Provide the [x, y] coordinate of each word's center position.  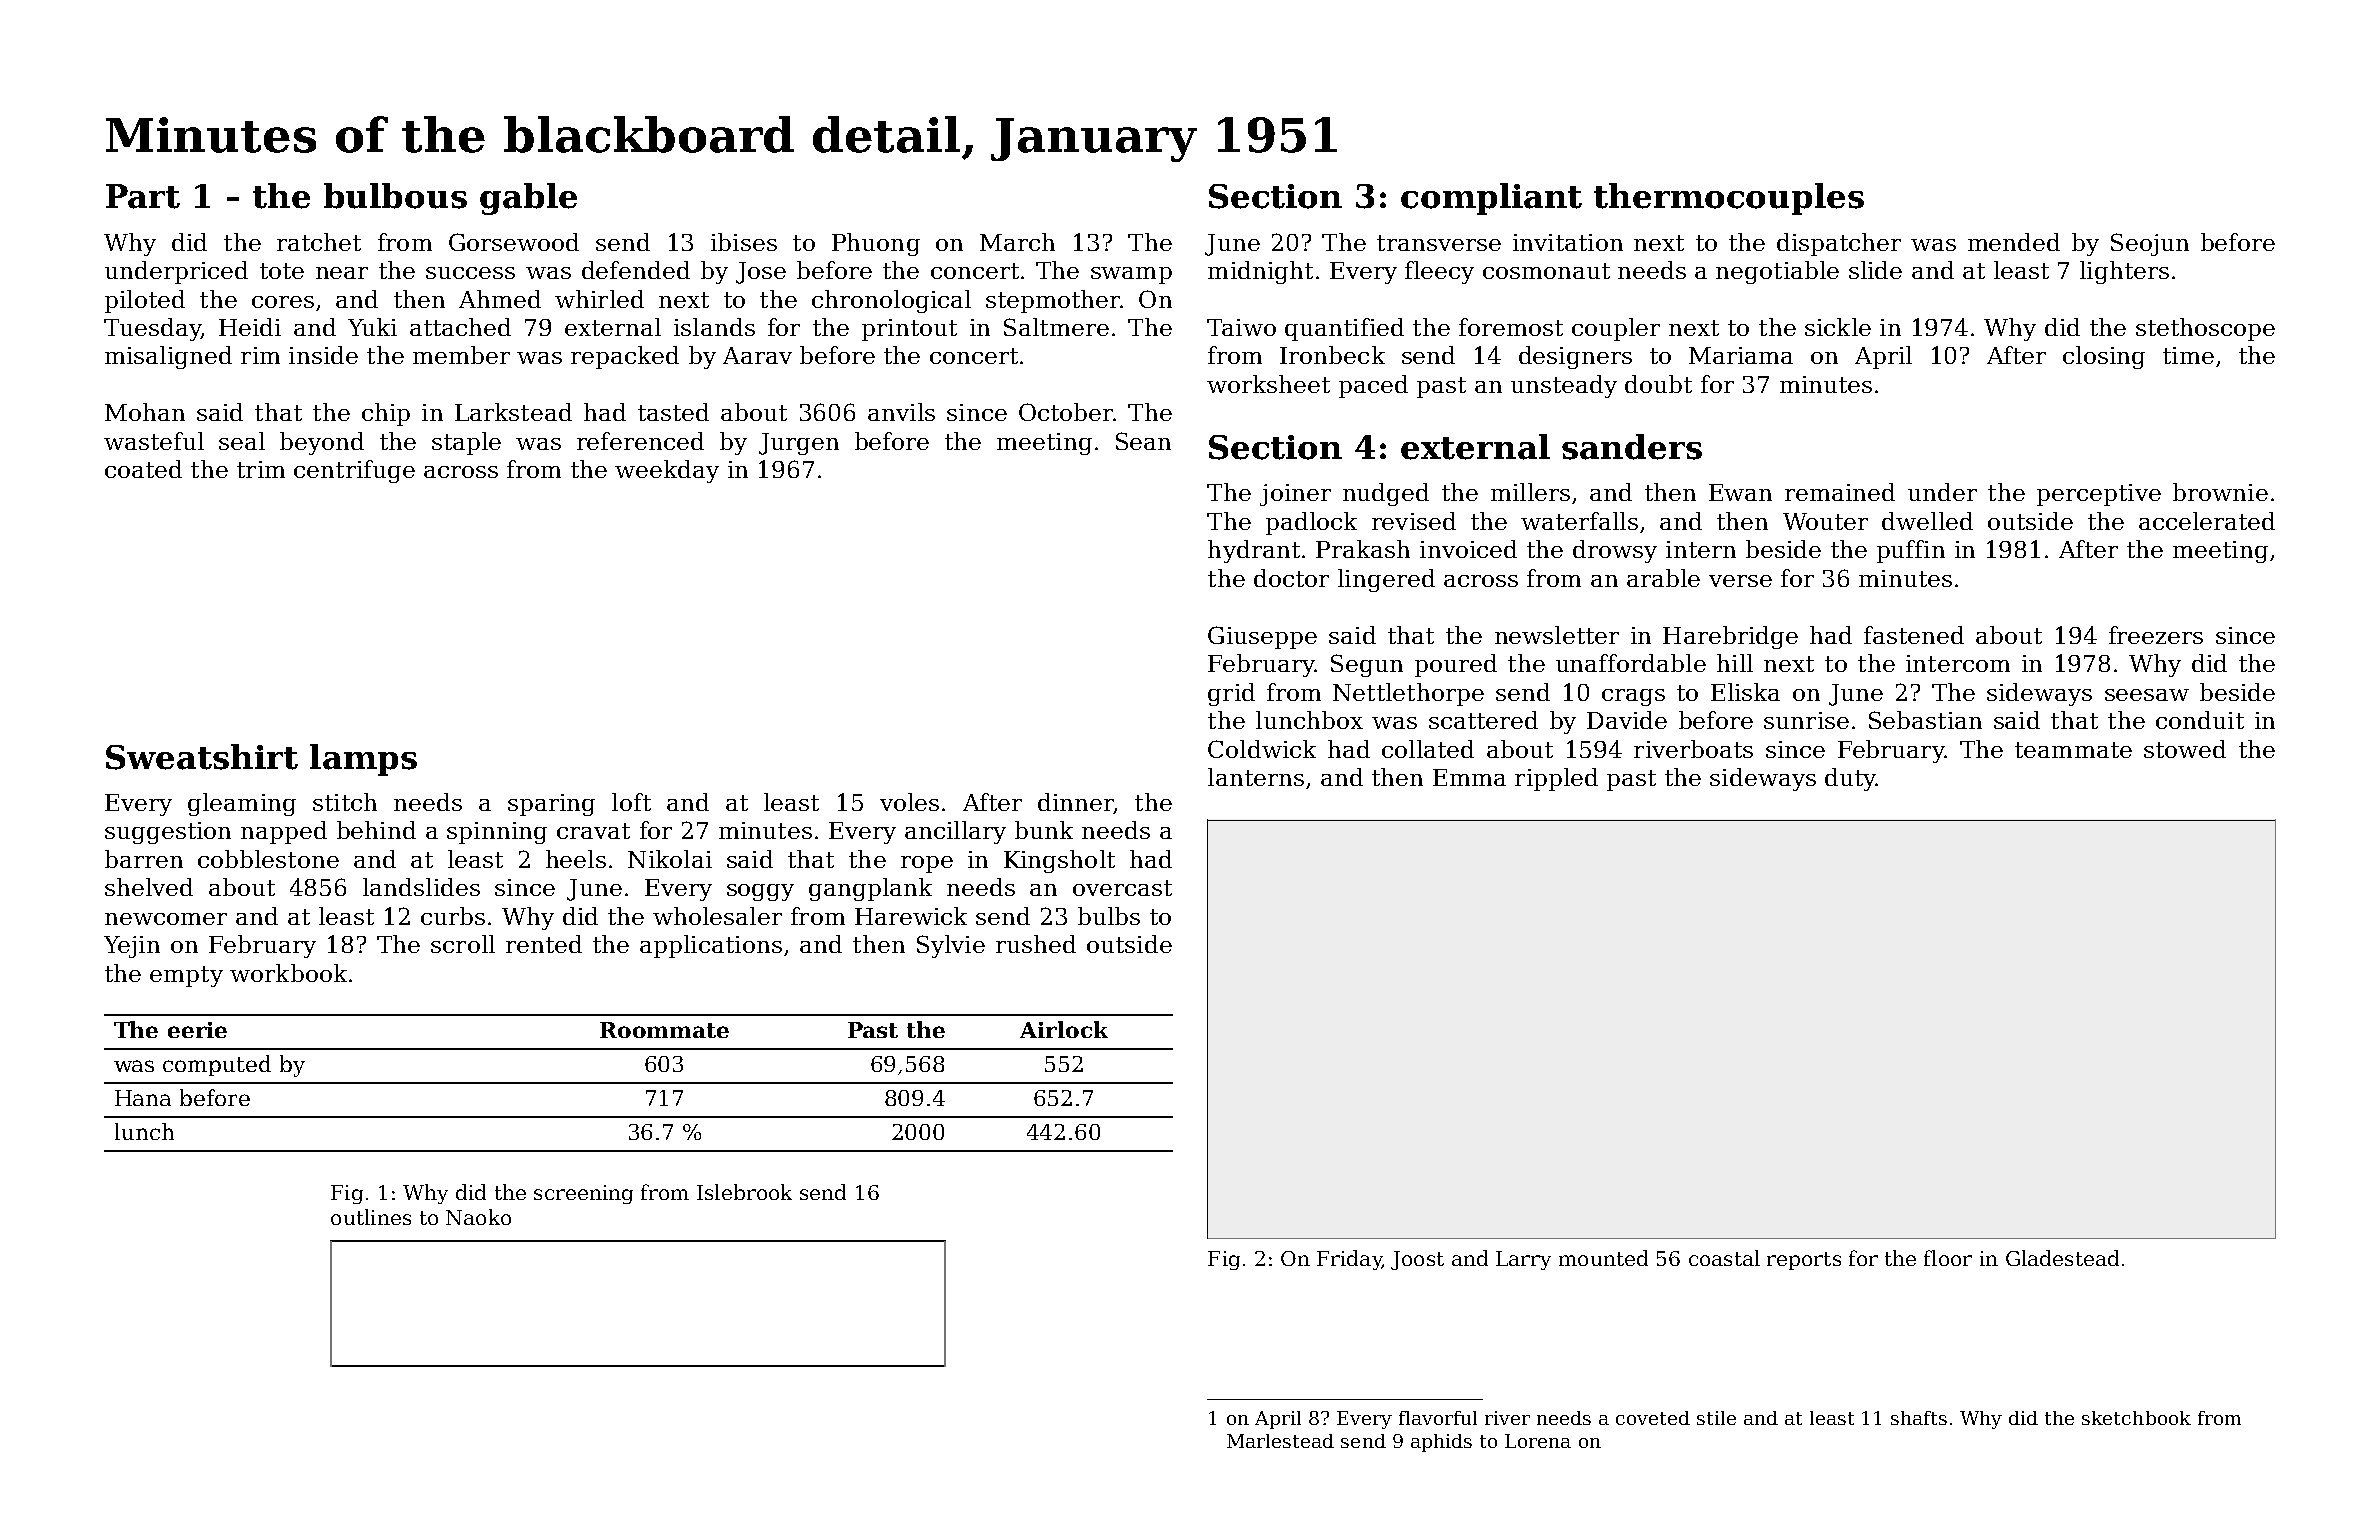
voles [909, 802]
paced [1373, 386]
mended [2014, 242]
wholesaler [717, 916]
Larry [1523, 1260]
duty [1850, 779]
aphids [1441, 1443]
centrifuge [354, 471]
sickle [1838, 327]
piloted [145, 301]
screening [583, 1194]
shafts [1919, 1418]
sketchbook [2136, 1418]
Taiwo [1241, 327]
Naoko [478, 1217]
